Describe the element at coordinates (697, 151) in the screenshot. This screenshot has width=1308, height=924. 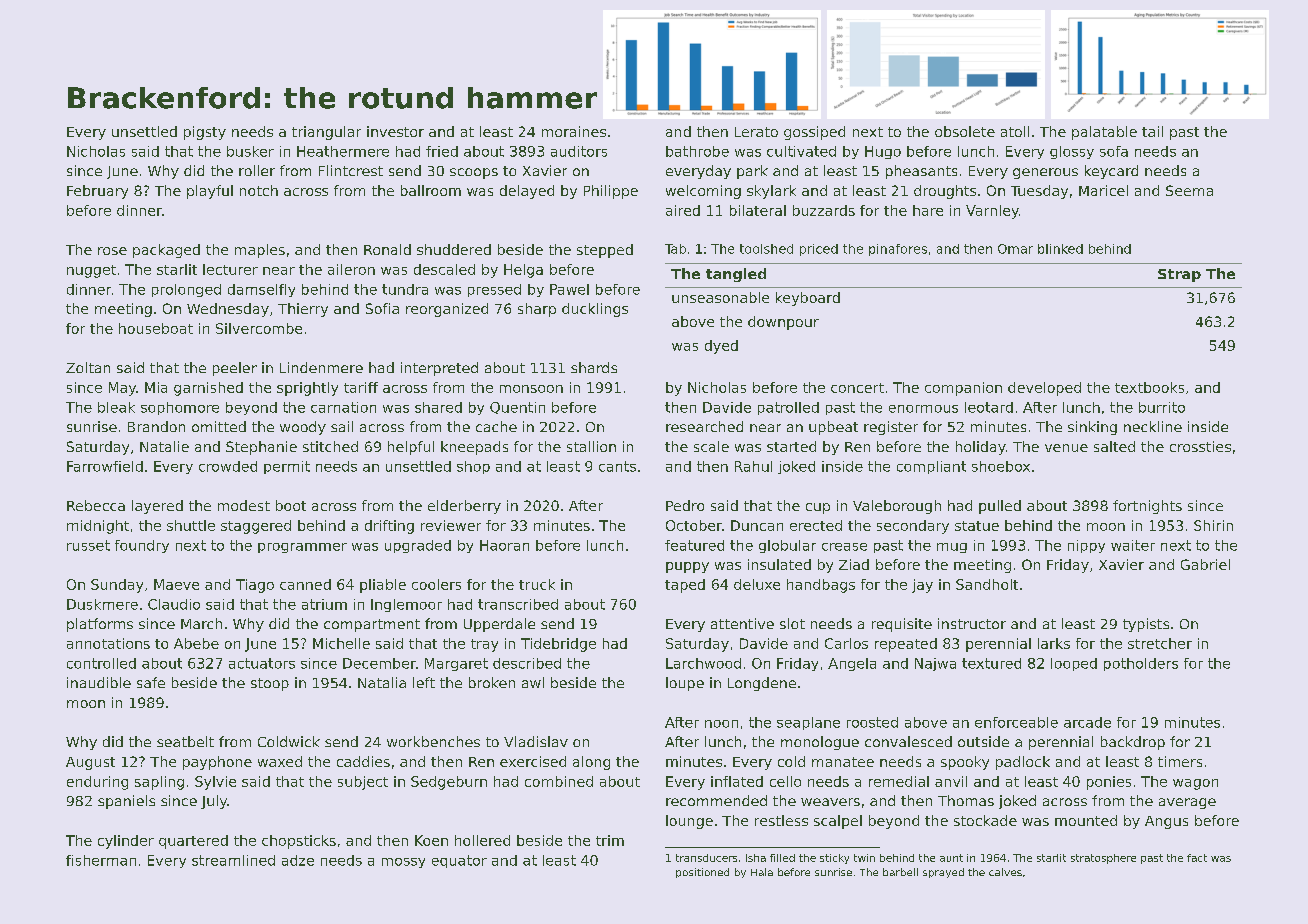
I see `bathrobe` at that location.
